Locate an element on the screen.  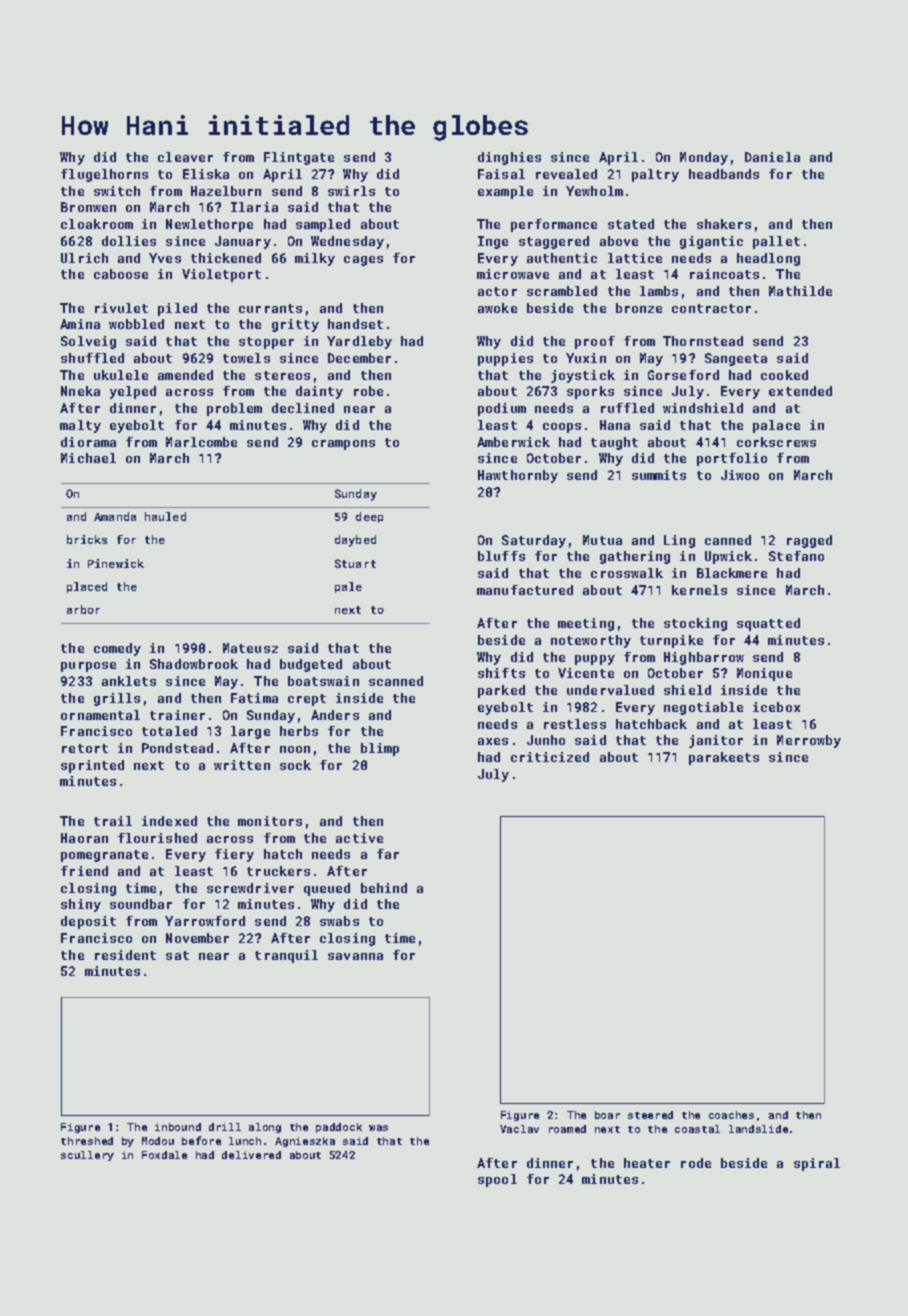
negotiable is located at coordinates (703, 708).
